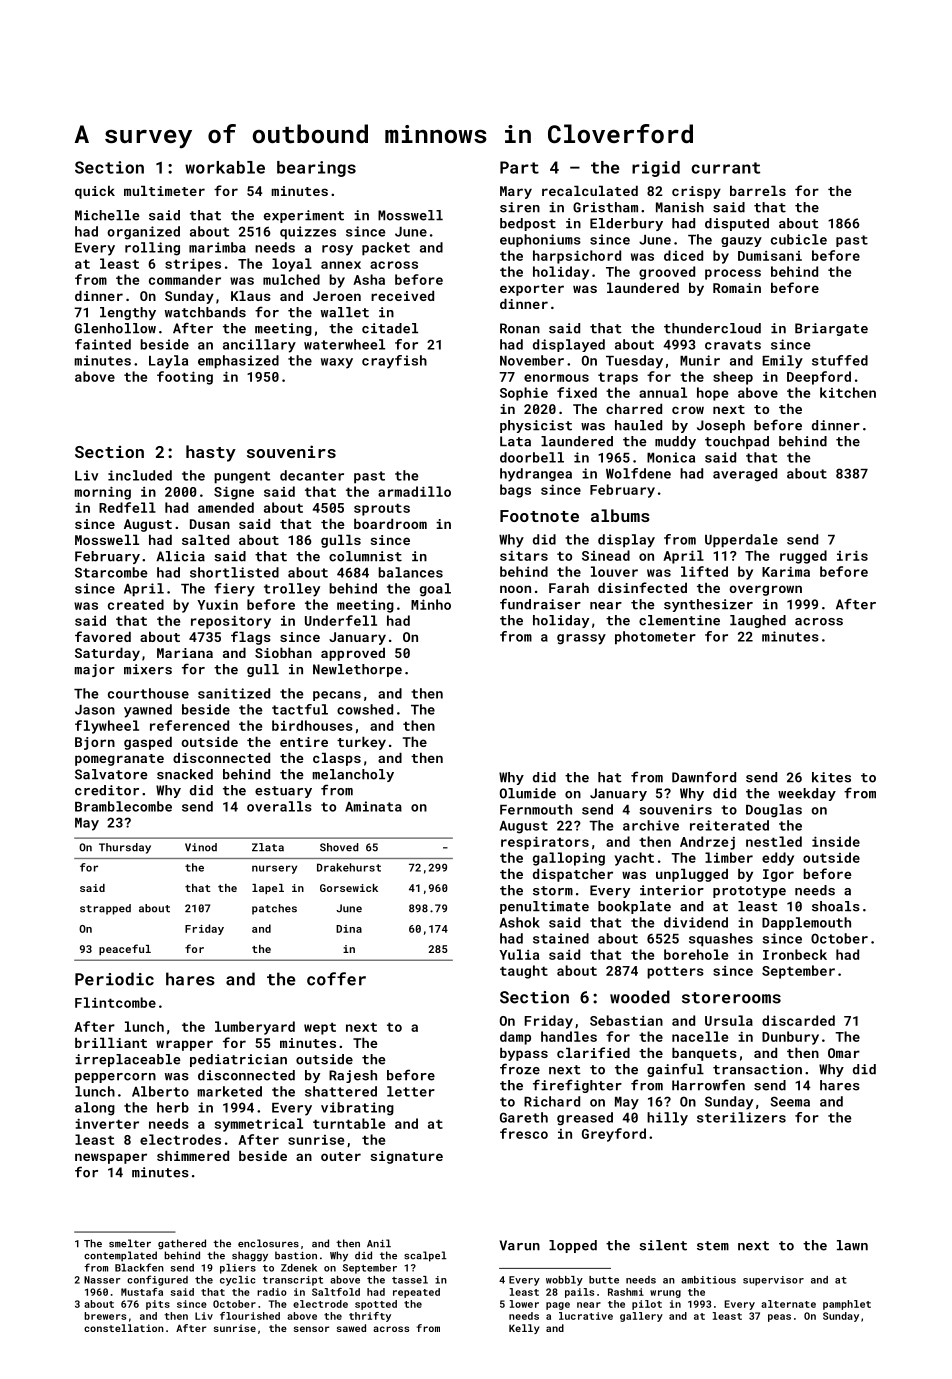 Image resolution: width=952 pixels, height=1379 pixels. I want to click on sterilizers, so click(741, 1117).
